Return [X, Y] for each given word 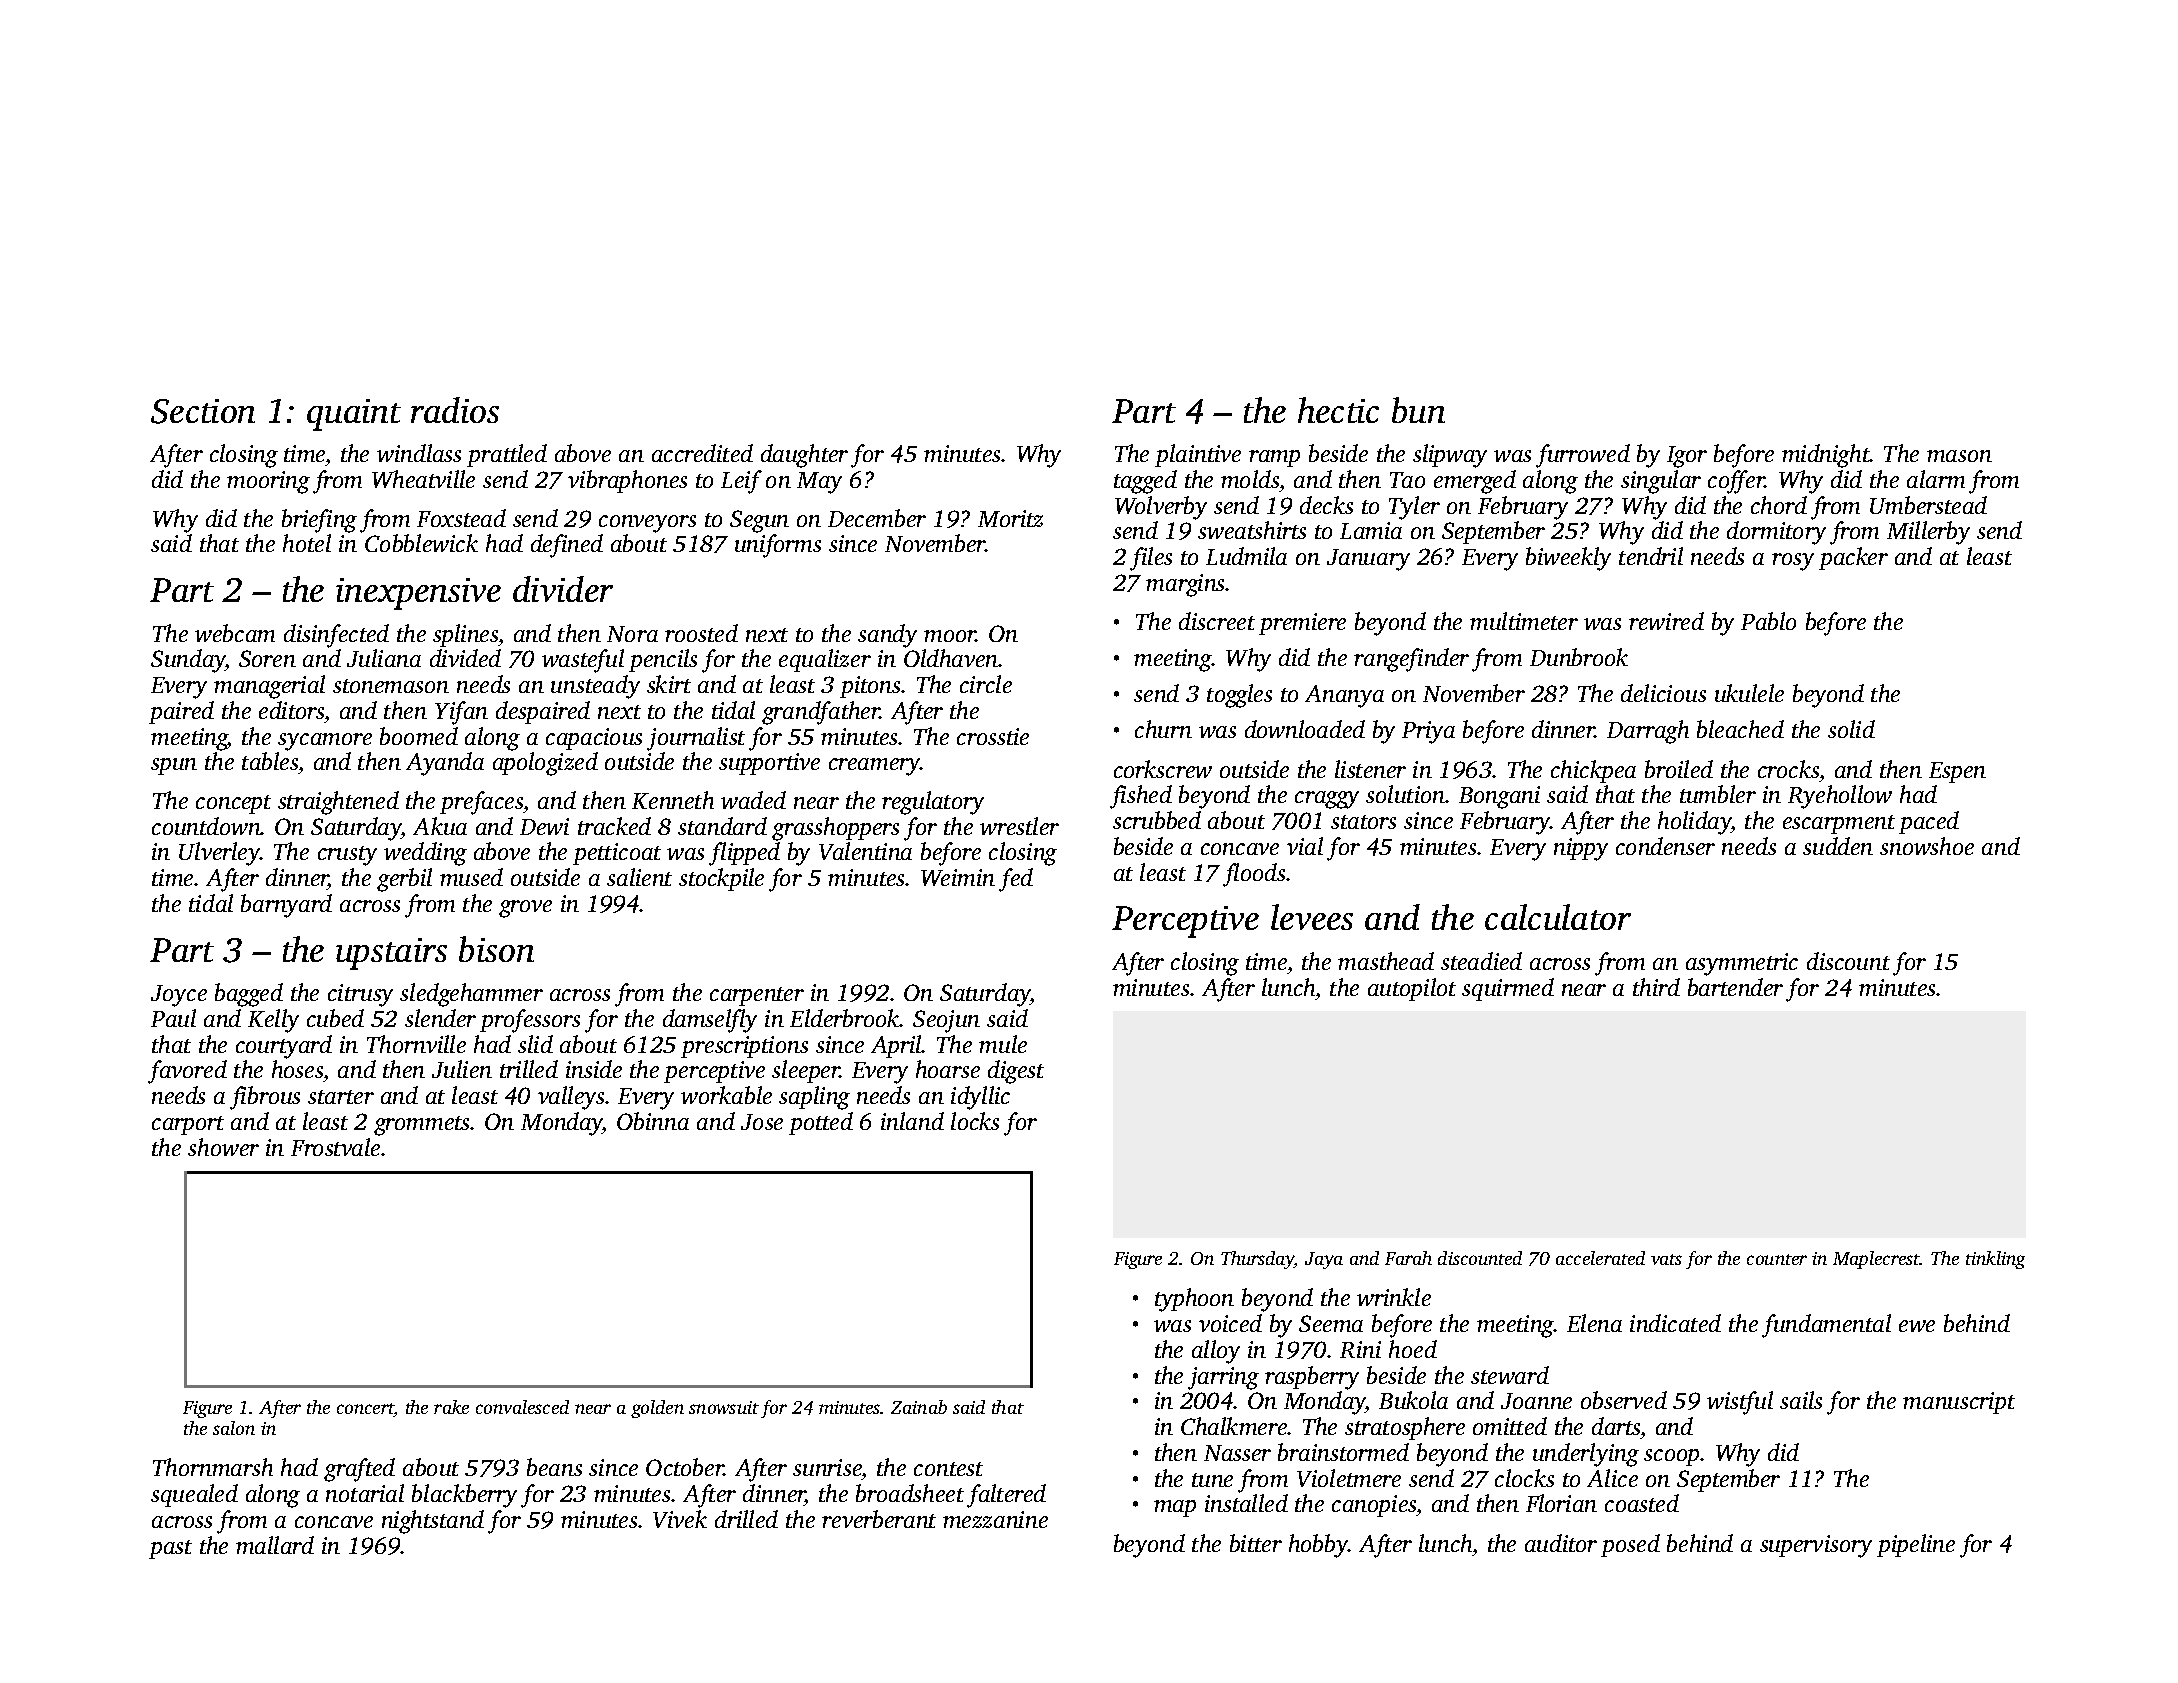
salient [639, 877]
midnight [1826, 456]
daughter [804, 456]
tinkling [1995, 1260]
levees [1312, 917]
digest [1016, 1072]
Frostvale [335, 1147]
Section [203, 411]
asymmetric [1742, 964]
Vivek [680, 1519]
